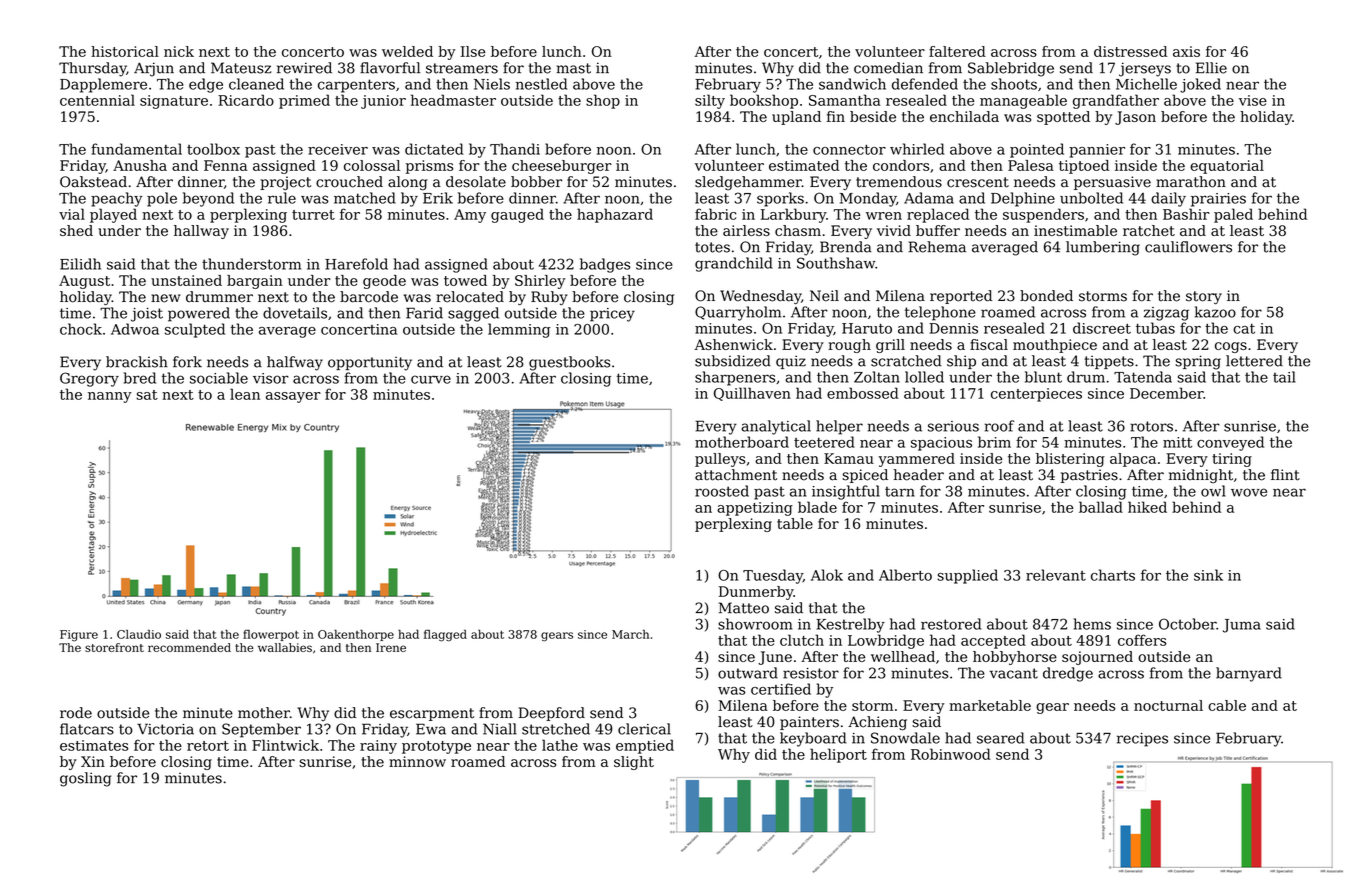 The height and width of the screenshot is (887, 1372). What do you see at coordinates (1227, 167) in the screenshot?
I see `equatorial` at bounding box center [1227, 167].
